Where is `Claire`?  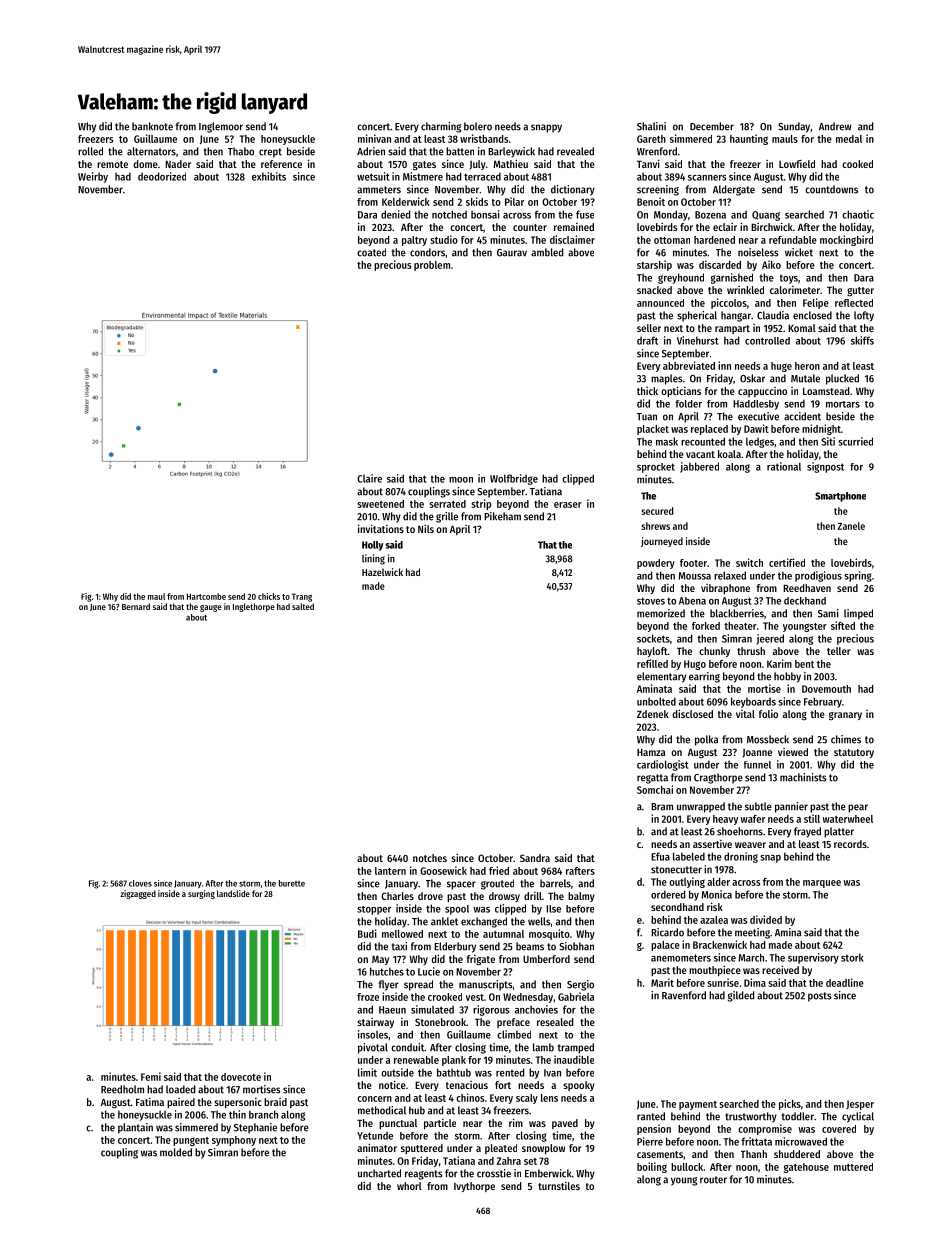
Claire is located at coordinates (369, 478).
